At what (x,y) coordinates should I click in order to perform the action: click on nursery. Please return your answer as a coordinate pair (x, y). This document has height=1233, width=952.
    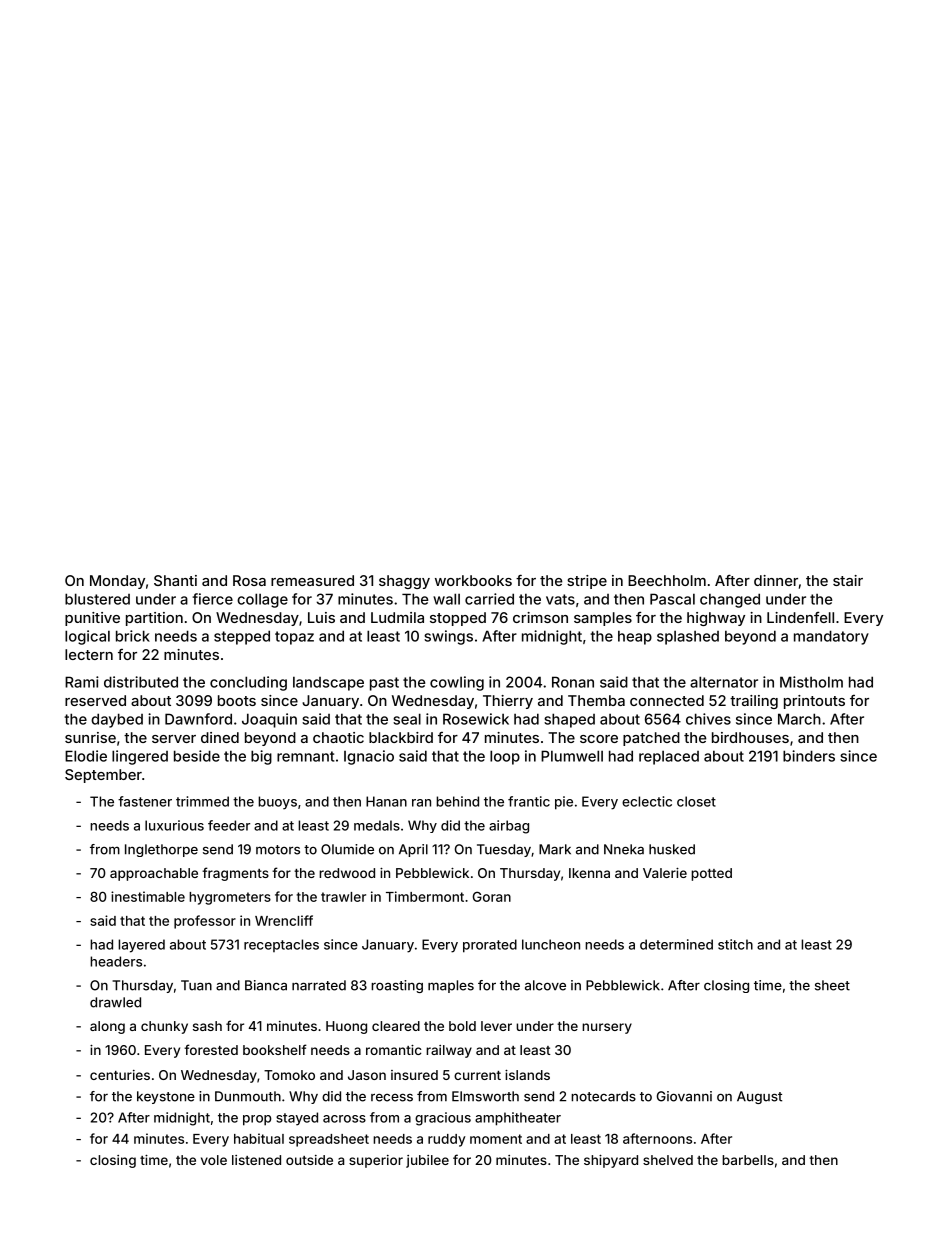
    Looking at the image, I should click on (607, 1028).
